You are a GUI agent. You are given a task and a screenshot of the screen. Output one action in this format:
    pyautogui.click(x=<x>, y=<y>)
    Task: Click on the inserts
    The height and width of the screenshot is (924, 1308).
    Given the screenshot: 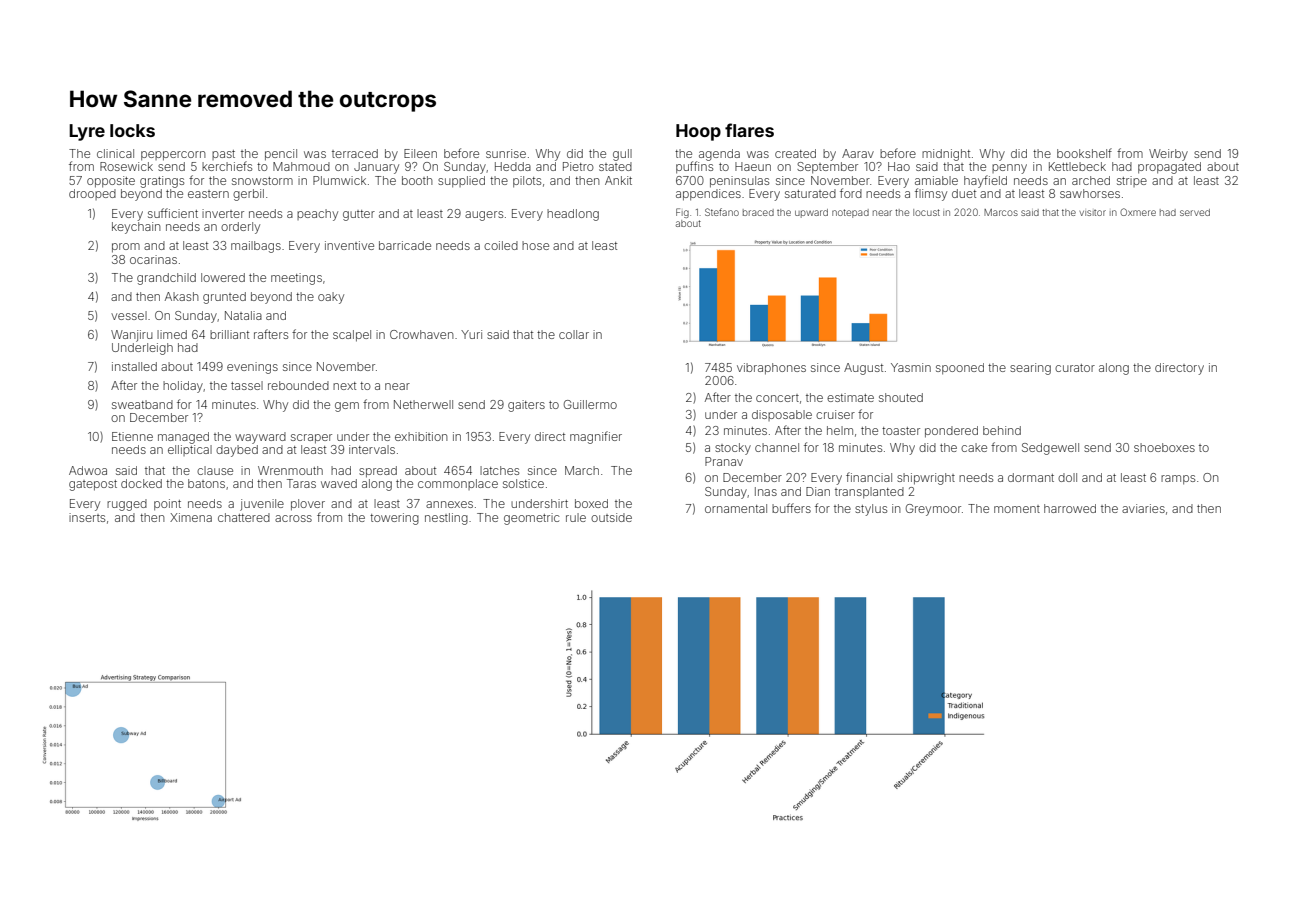 What is the action you would take?
    pyautogui.click(x=87, y=517)
